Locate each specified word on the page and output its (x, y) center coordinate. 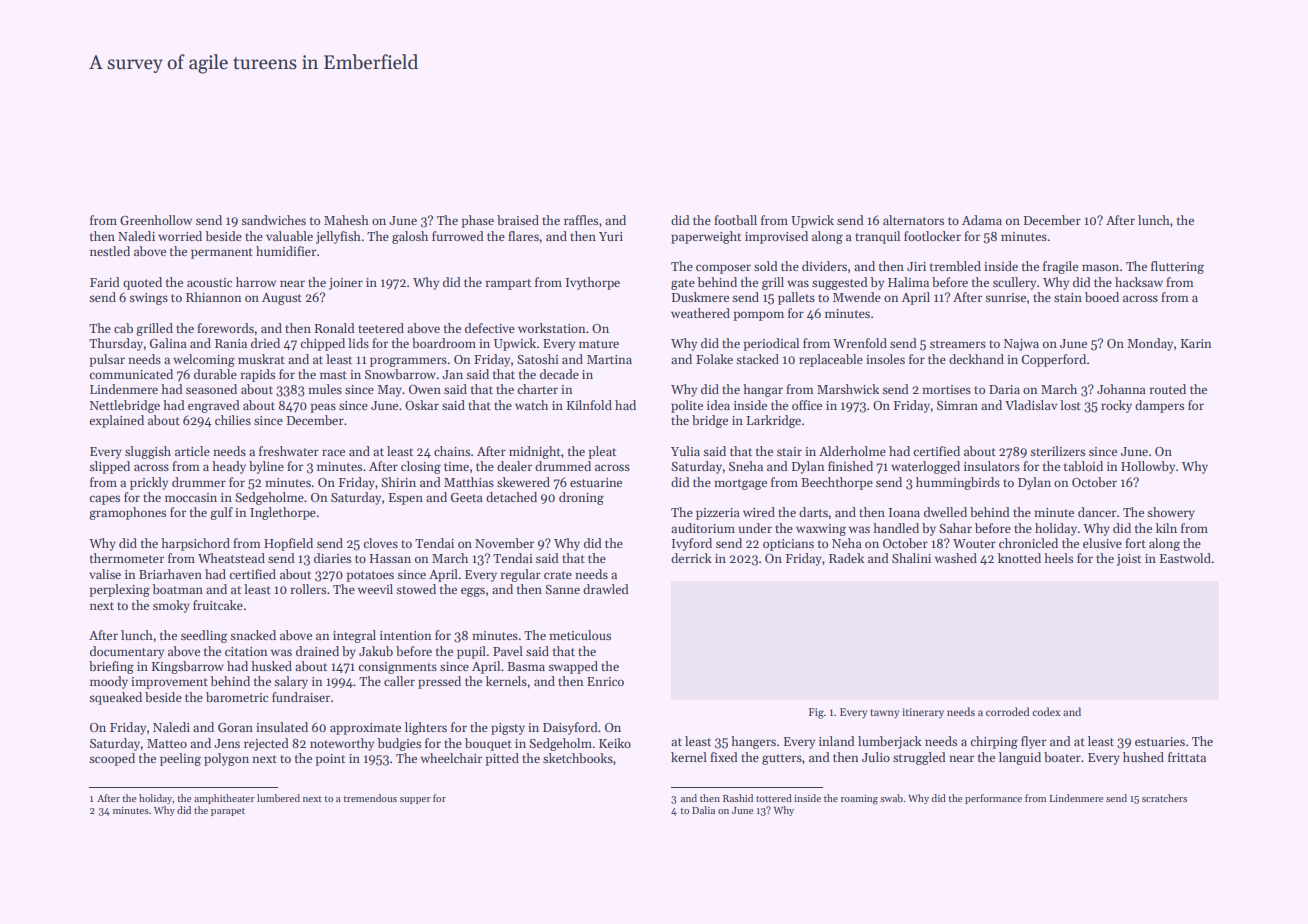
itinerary (923, 713)
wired (759, 512)
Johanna (1121, 389)
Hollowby (1148, 467)
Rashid (738, 798)
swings (148, 299)
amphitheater (224, 799)
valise (105, 574)
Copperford (1053, 360)
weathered (700, 313)
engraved (214, 406)
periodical (771, 344)
